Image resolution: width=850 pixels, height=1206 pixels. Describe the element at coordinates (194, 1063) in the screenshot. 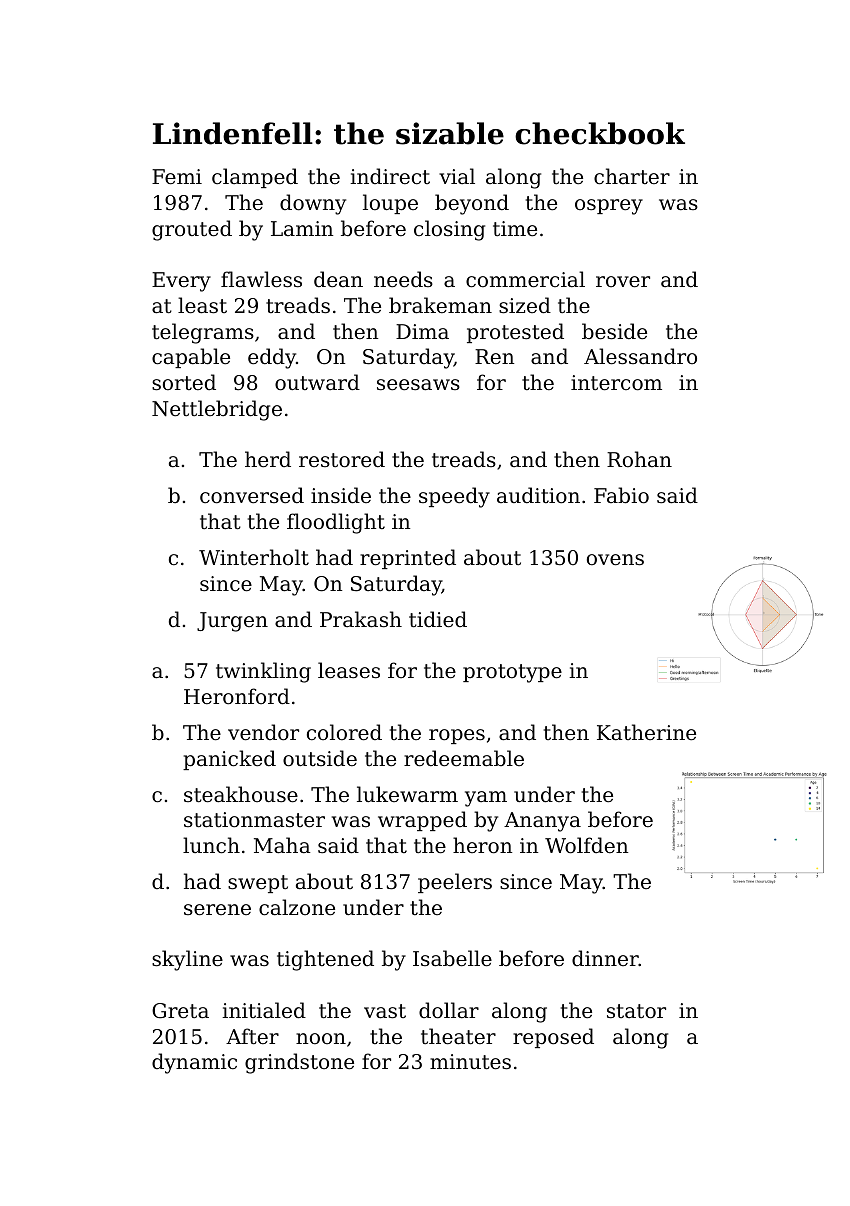

I see `dynamic` at that location.
